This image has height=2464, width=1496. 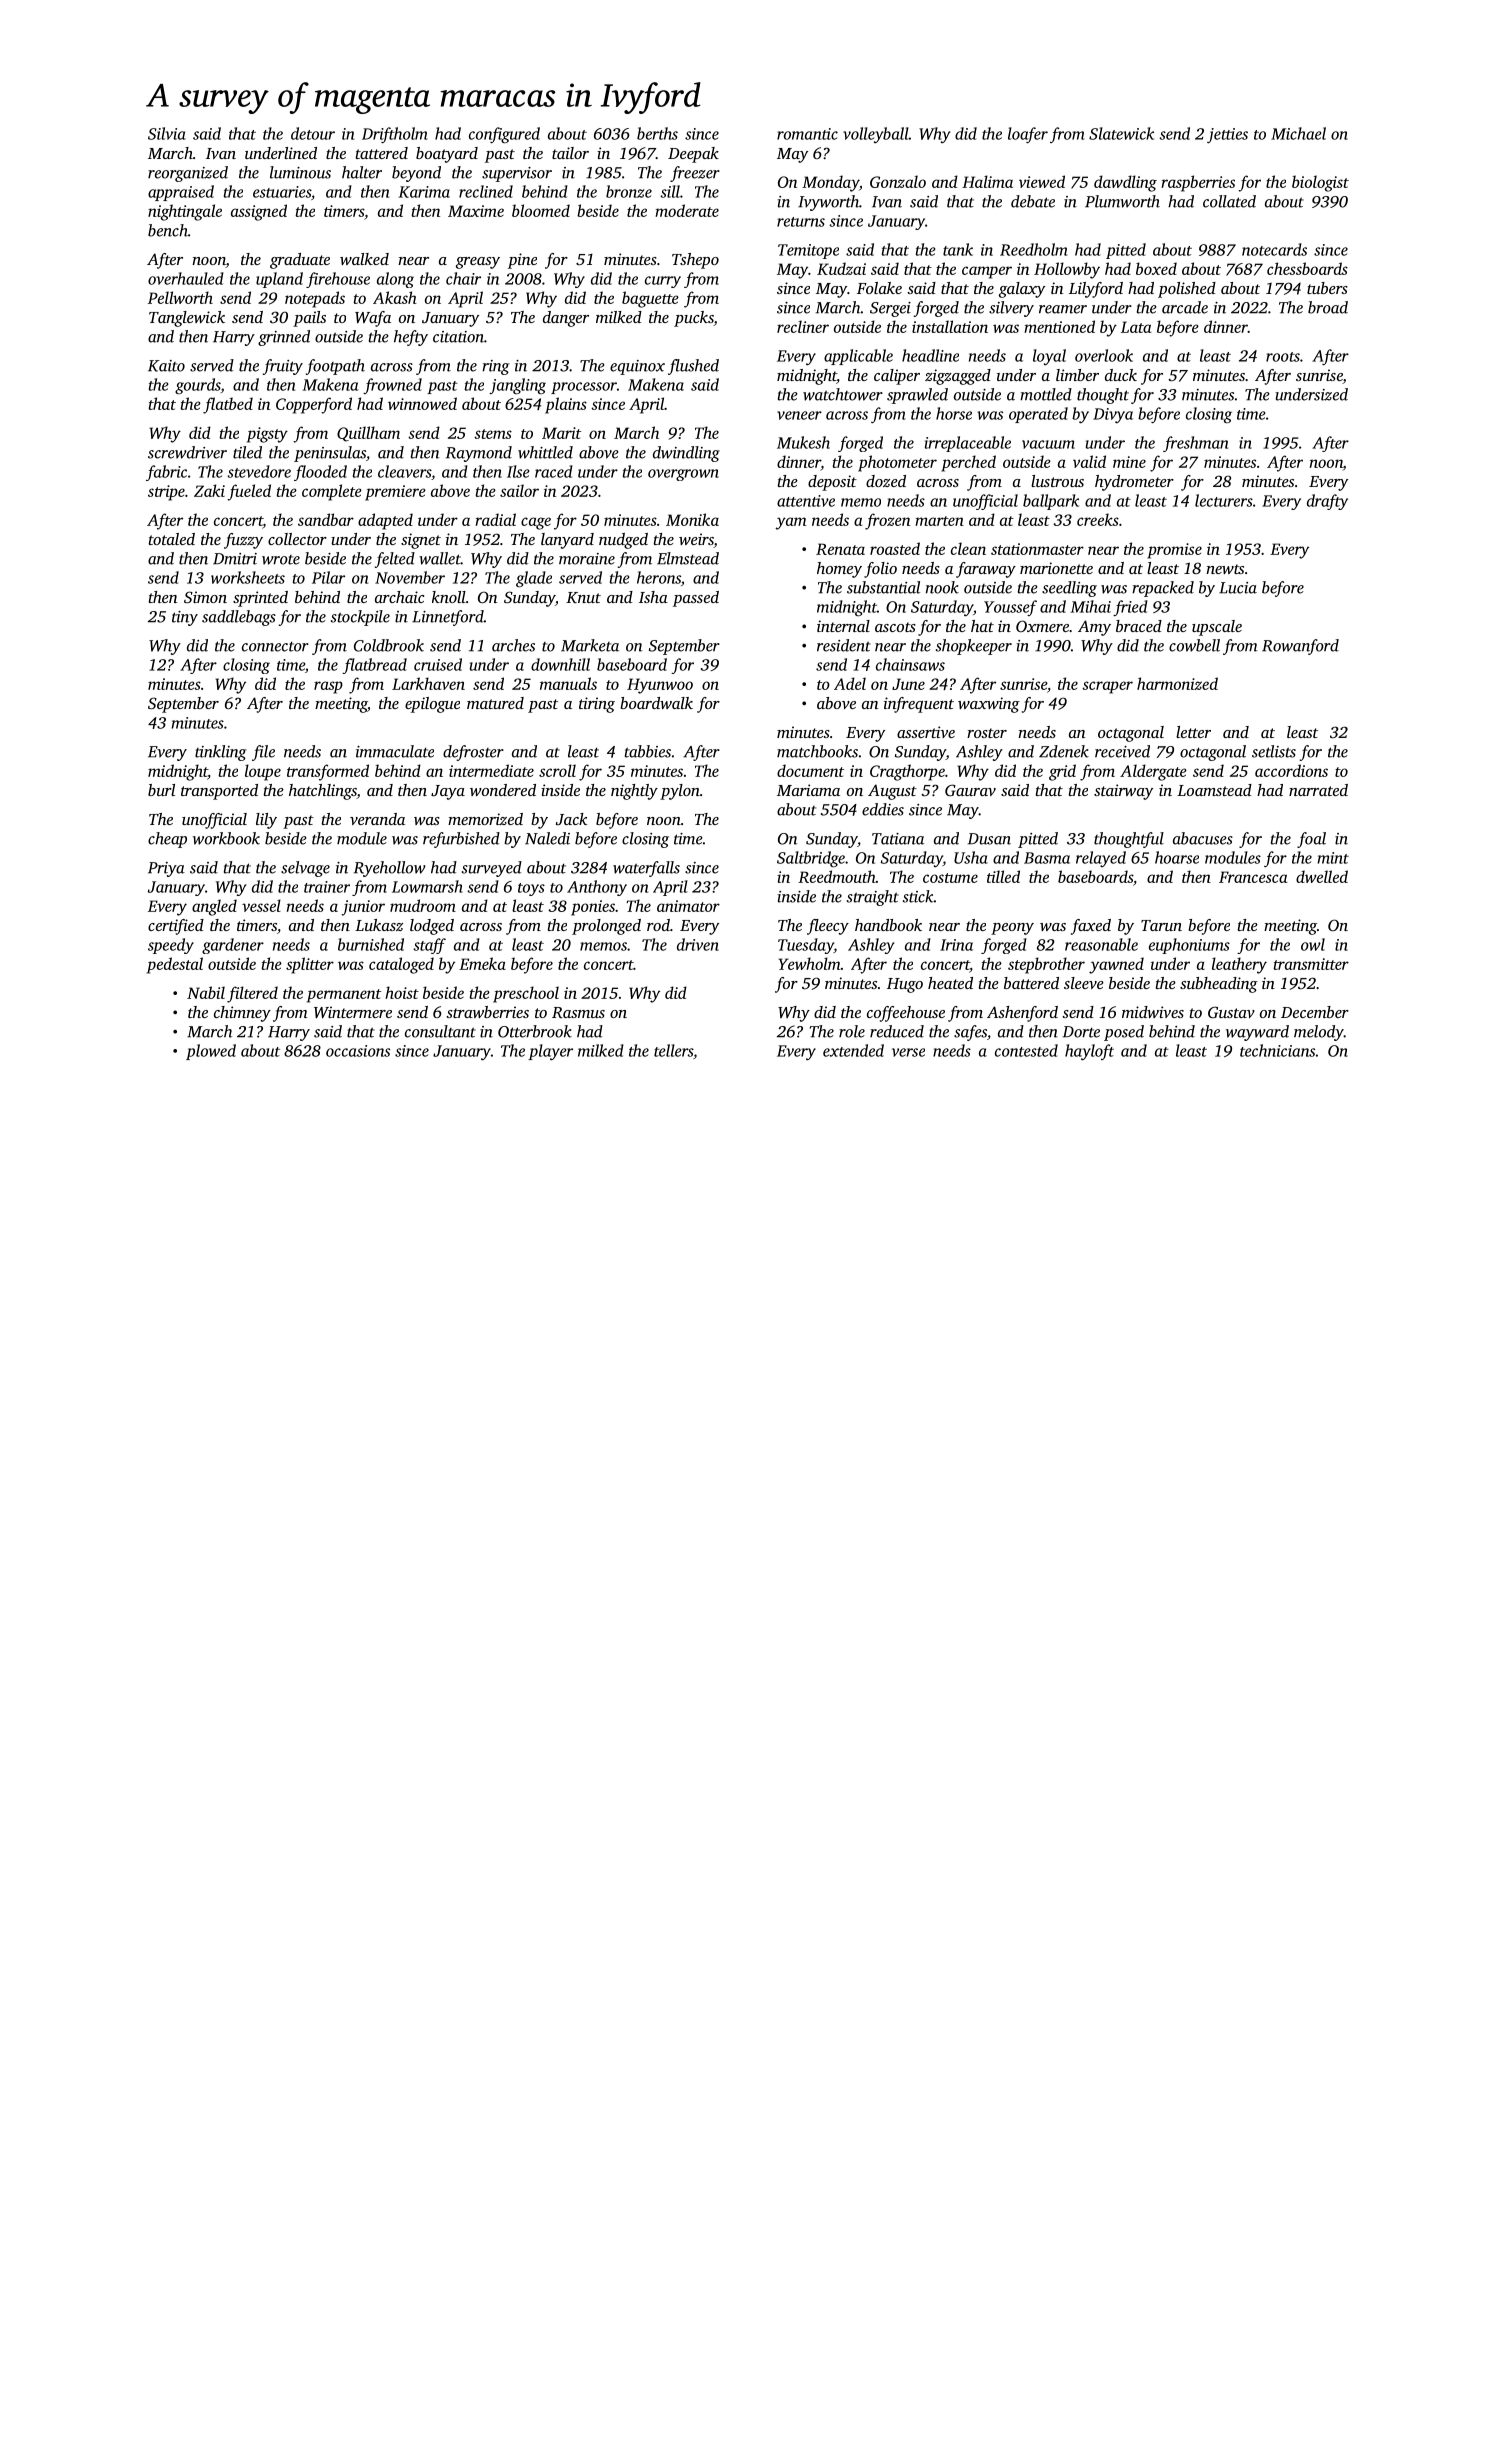 What do you see at coordinates (696, 599) in the image?
I see `passed` at bounding box center [696, 599].
